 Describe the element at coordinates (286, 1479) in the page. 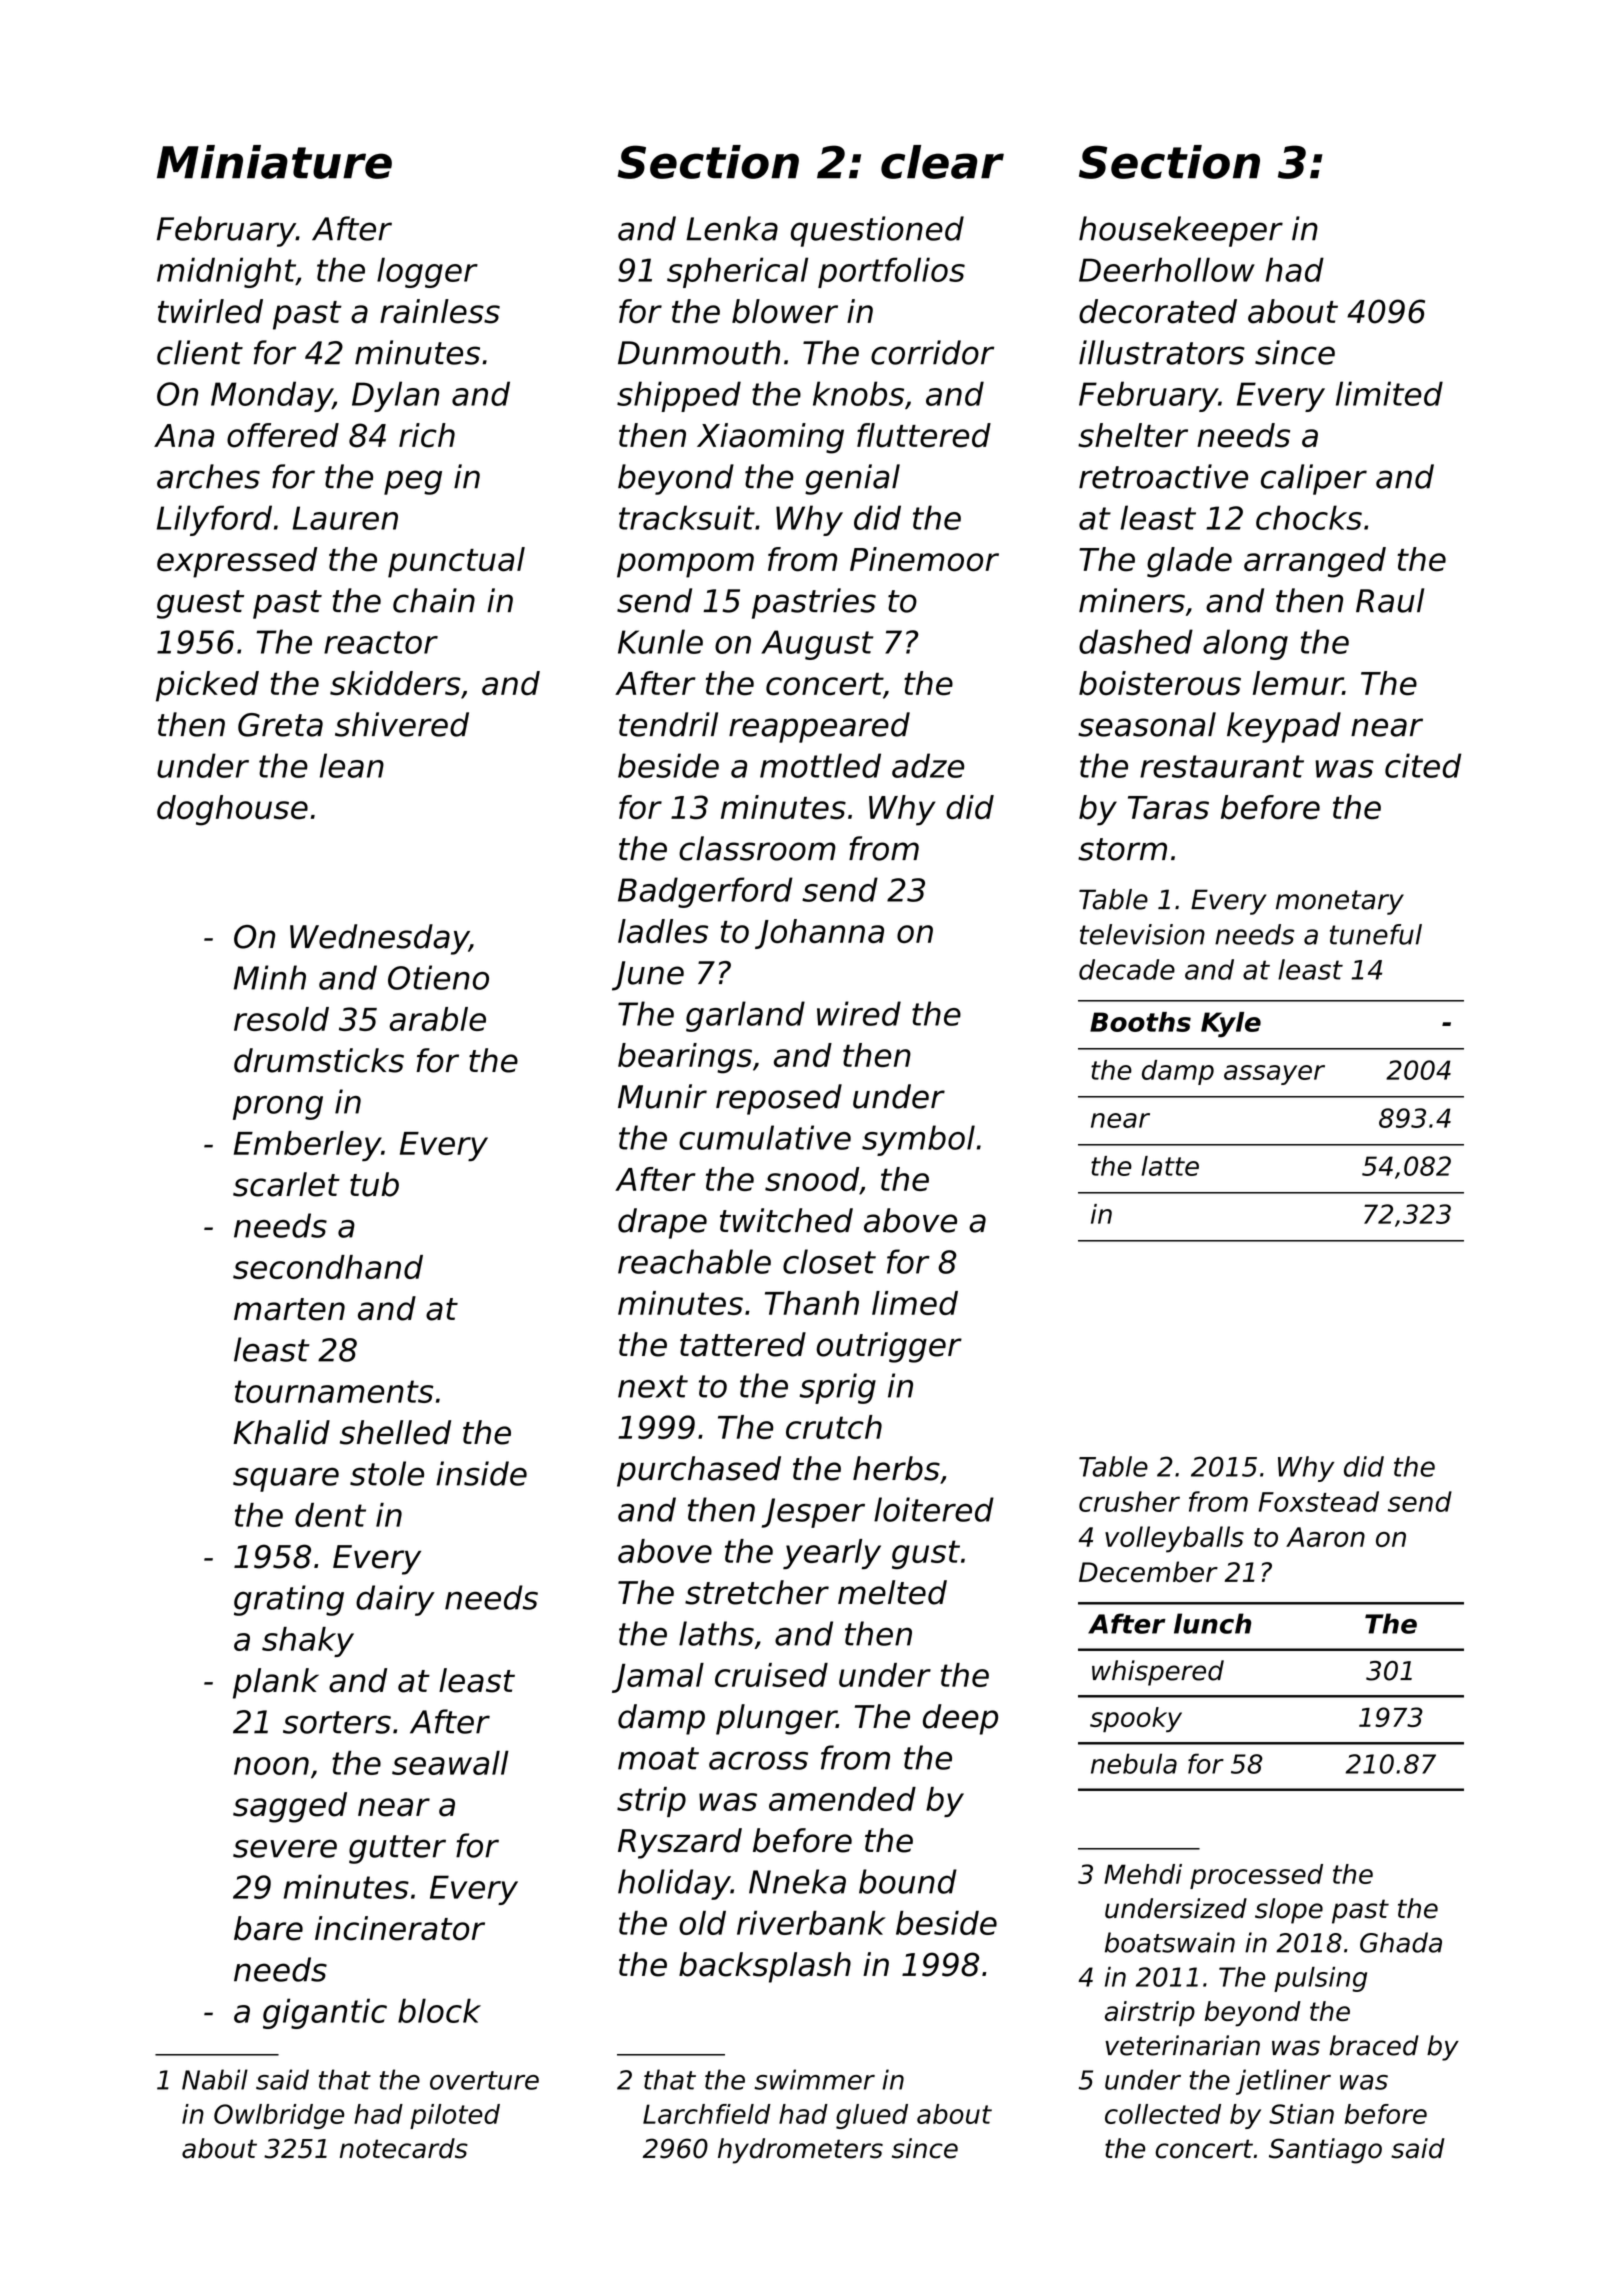

I see `square` at that location.
